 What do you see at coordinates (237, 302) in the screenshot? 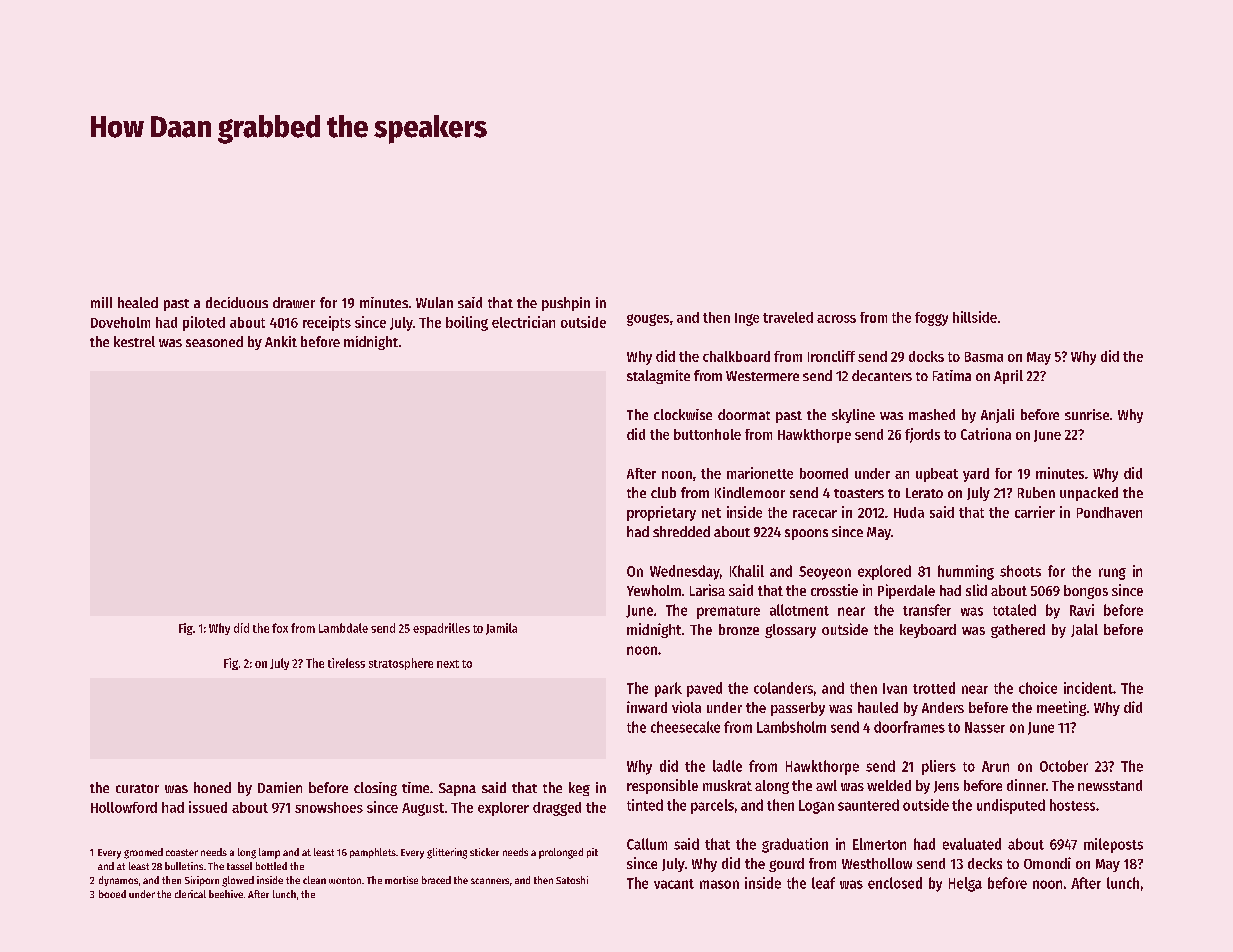
I see `deciduous` at bounding box center [237, 302].
